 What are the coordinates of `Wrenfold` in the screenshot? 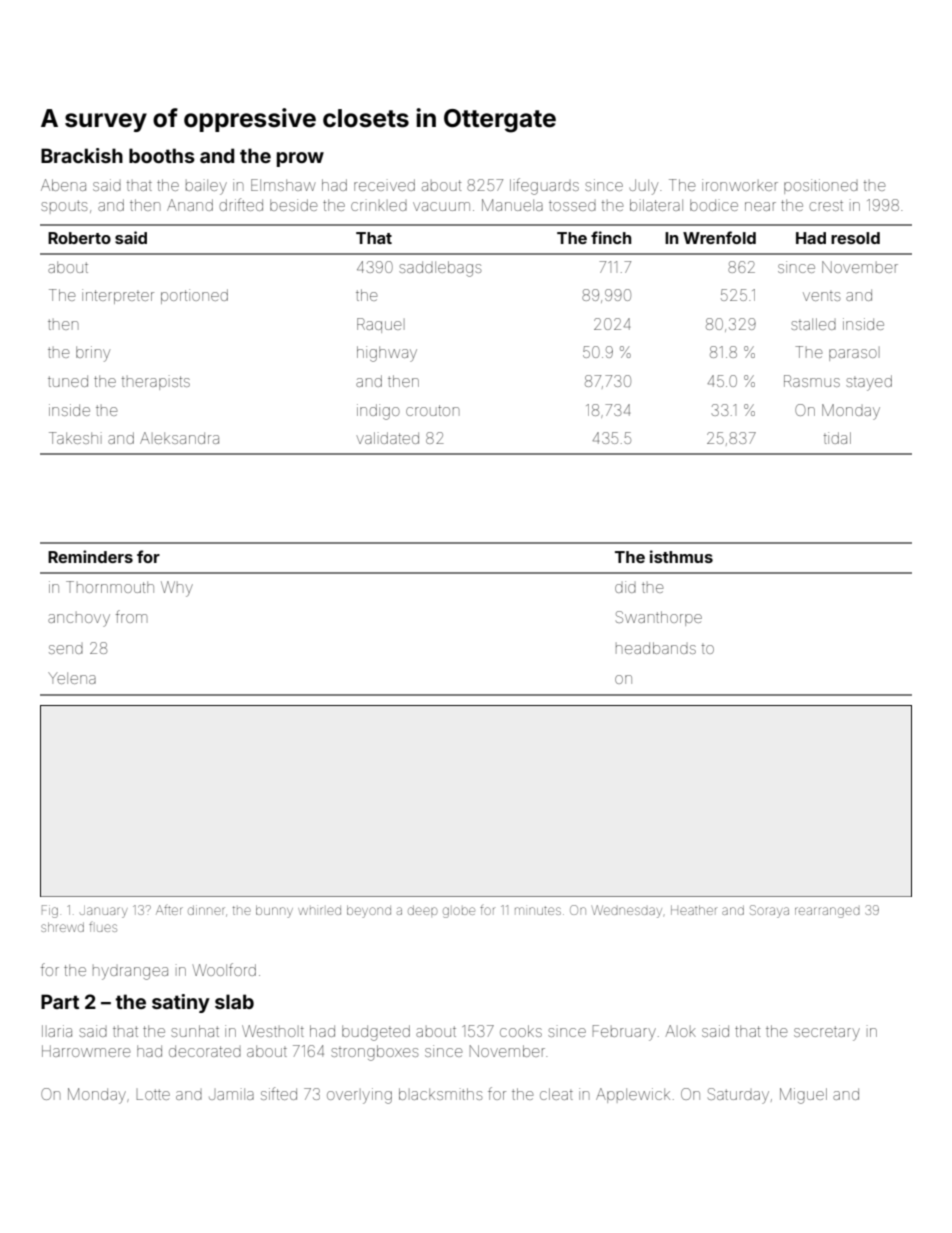 It's located at (719, 237).
